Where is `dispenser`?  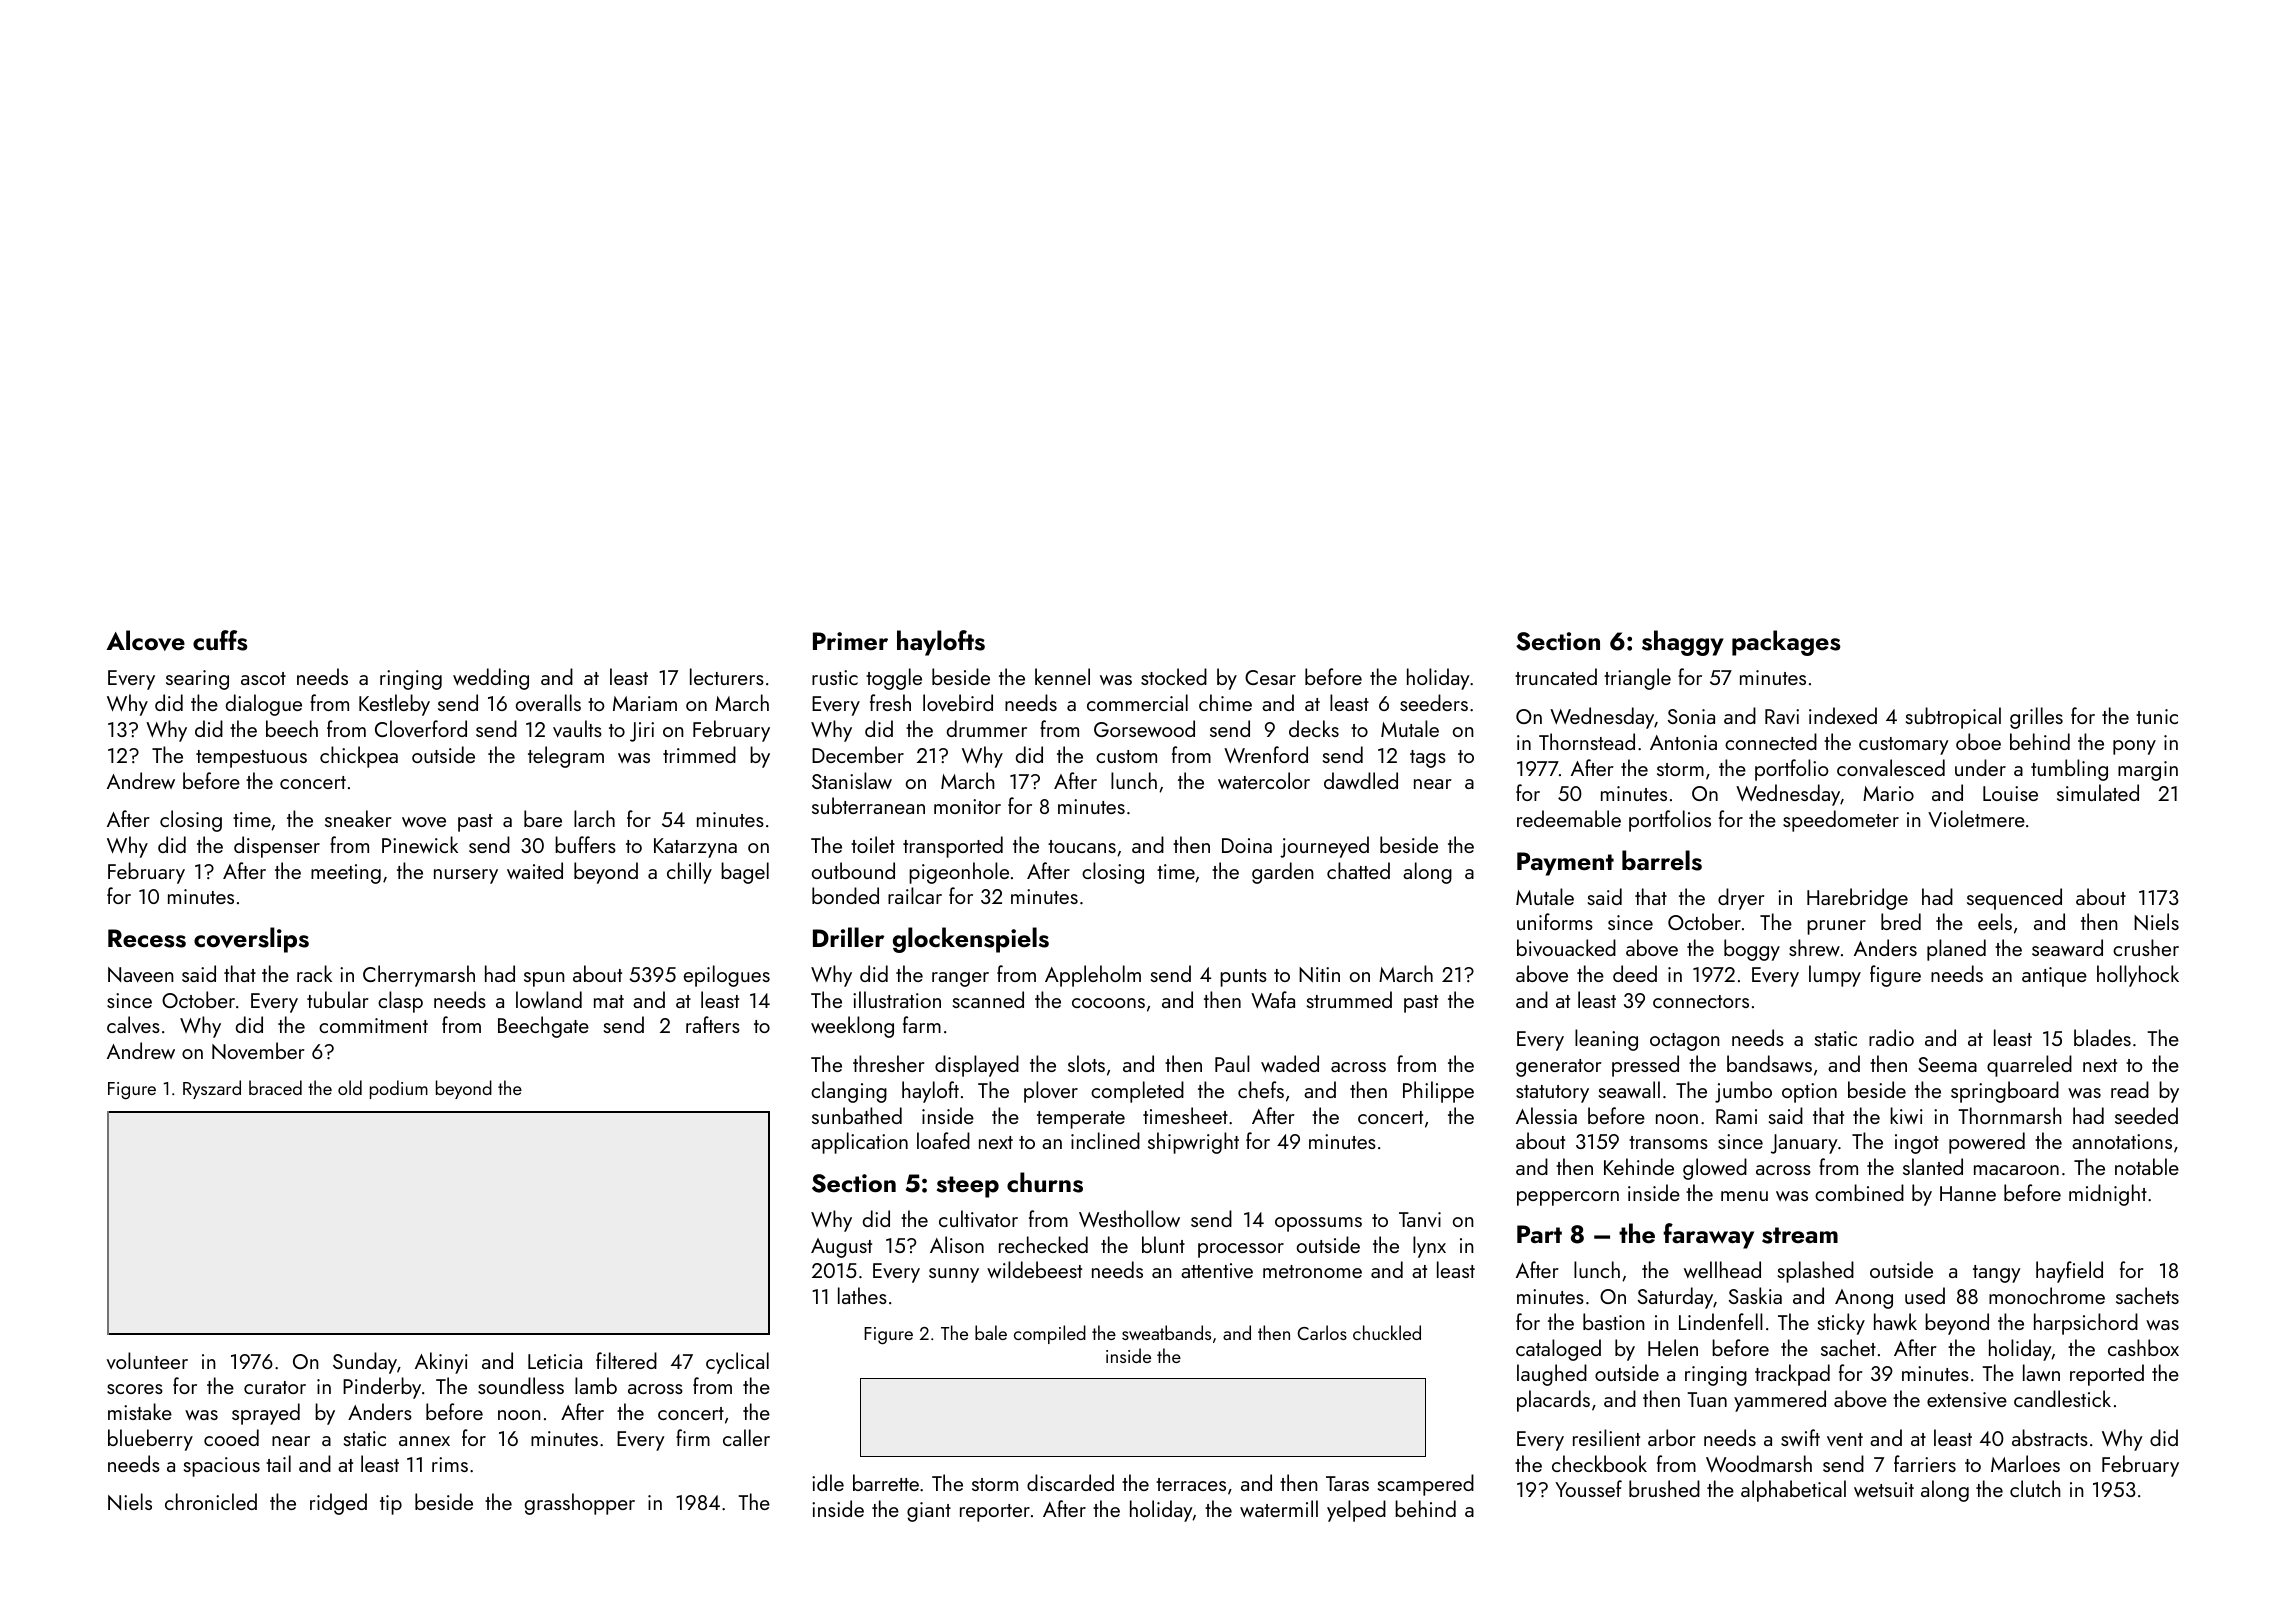
dispenser is located at coordinates (277, 847).
